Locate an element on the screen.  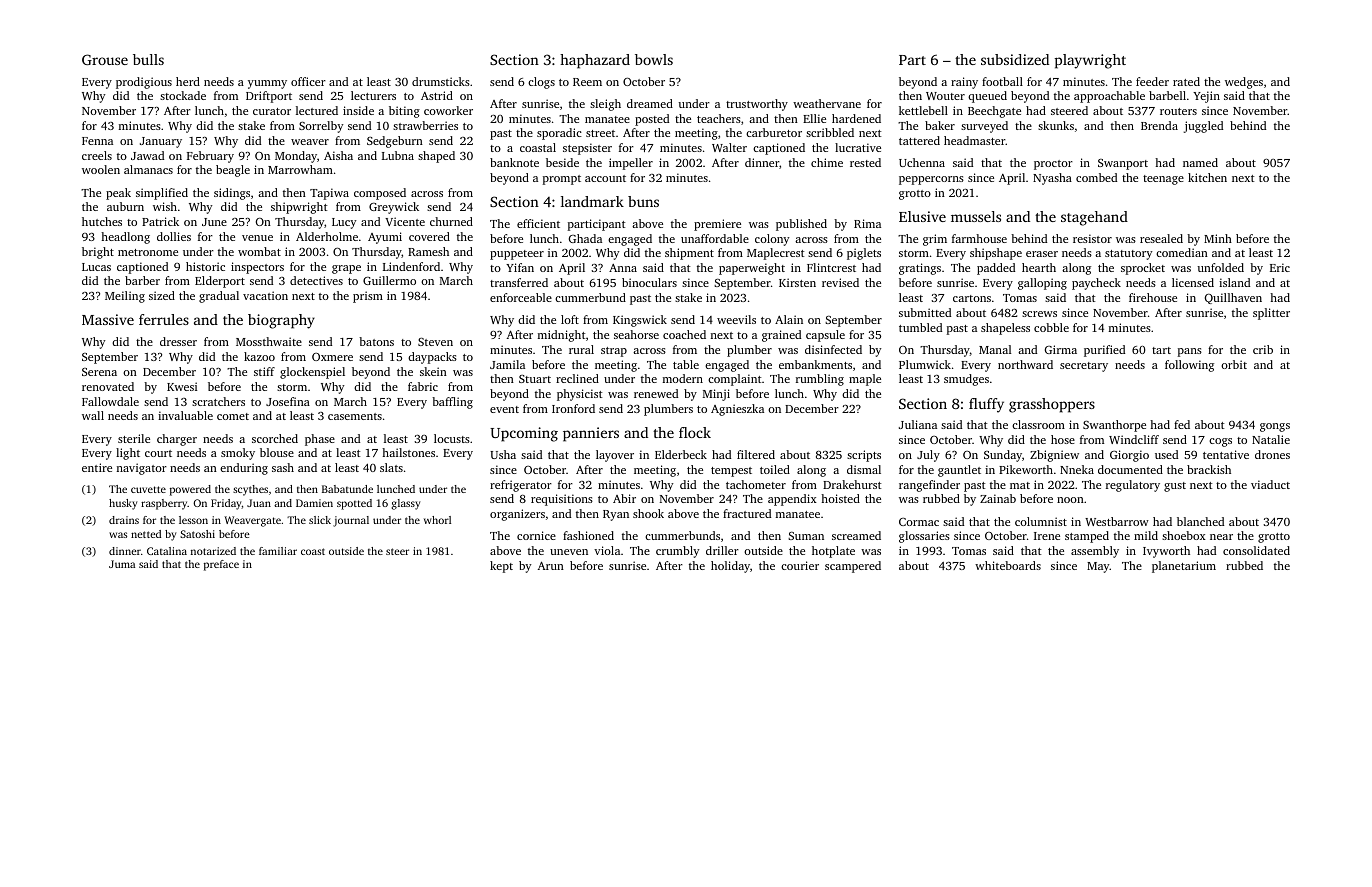
purified is located at coordinates (1104, 351).
